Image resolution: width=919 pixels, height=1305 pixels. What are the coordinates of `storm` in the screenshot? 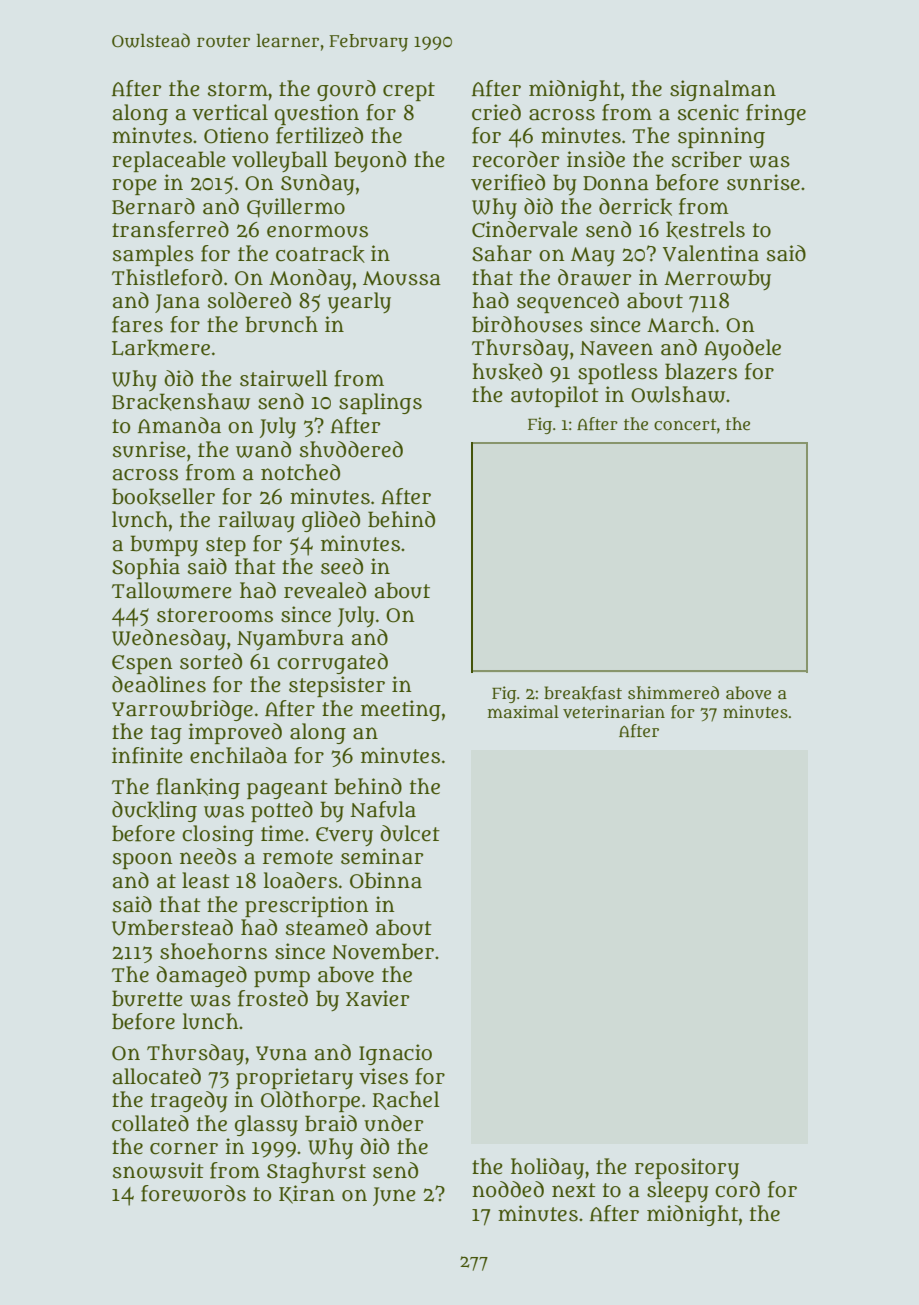 It's located at (238, 89).
